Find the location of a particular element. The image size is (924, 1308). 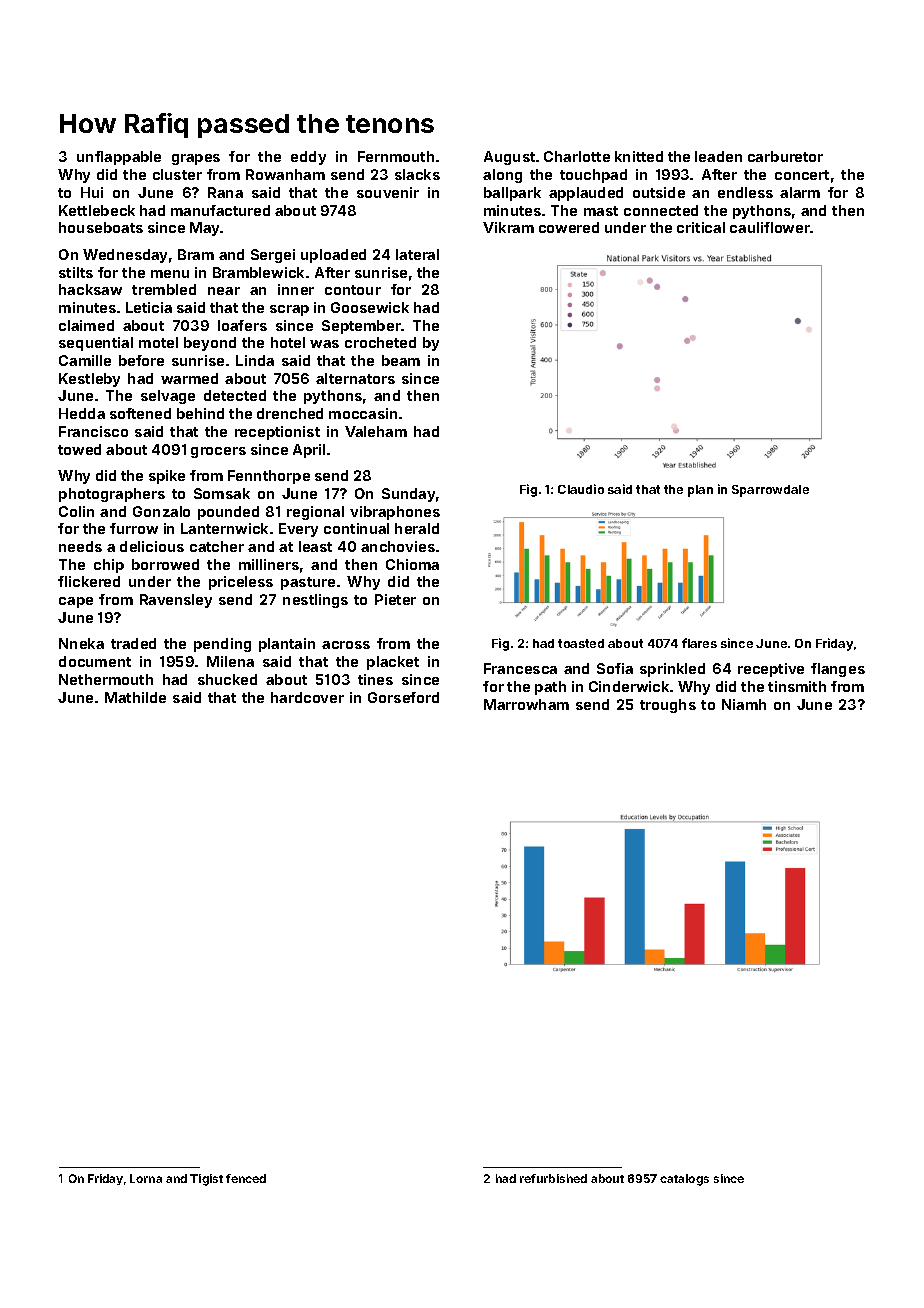

hardcover is located at coordinates (307, 697).
